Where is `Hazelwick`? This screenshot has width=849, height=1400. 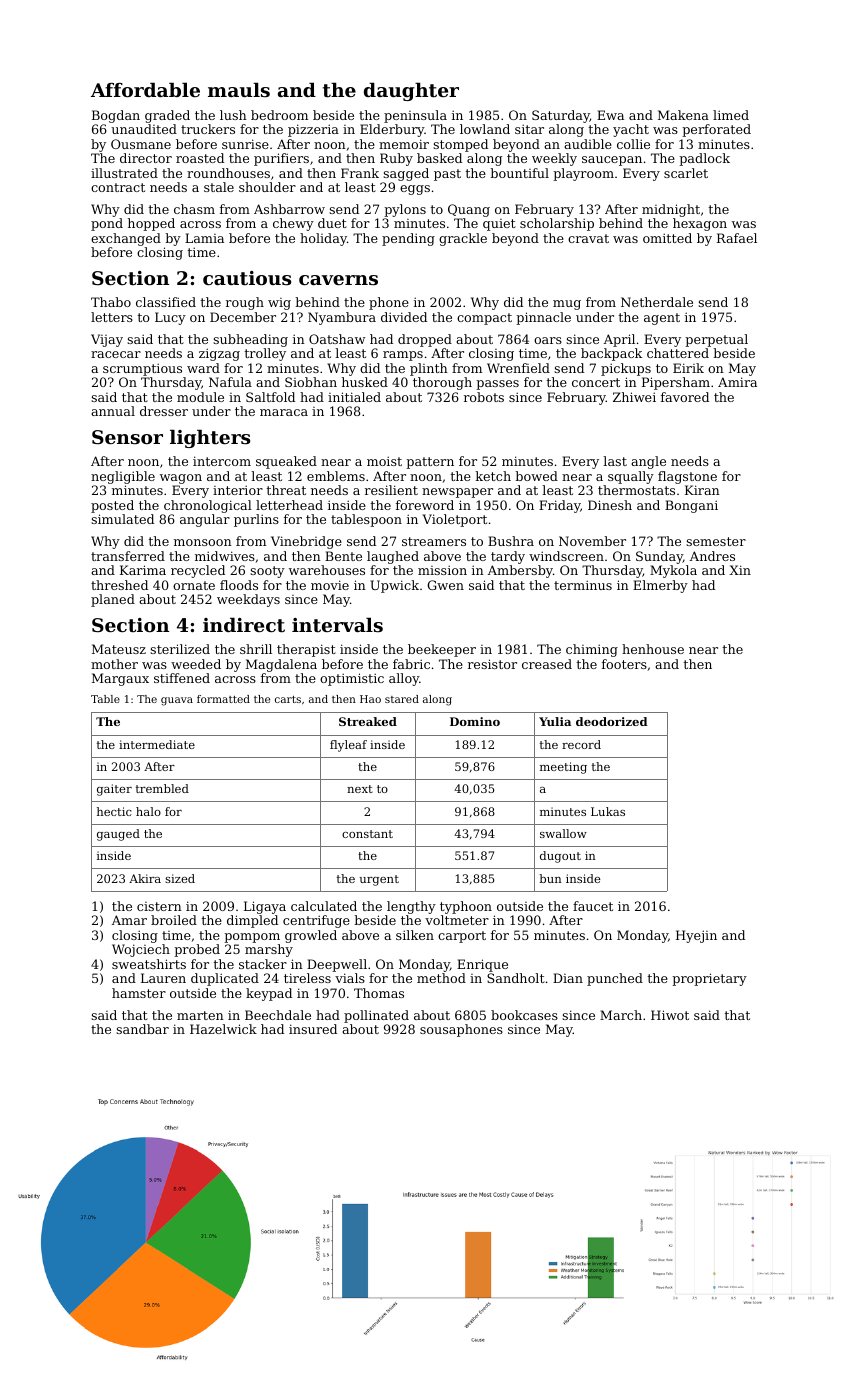
Hazelwick is located at coordinates (223, 1029).
